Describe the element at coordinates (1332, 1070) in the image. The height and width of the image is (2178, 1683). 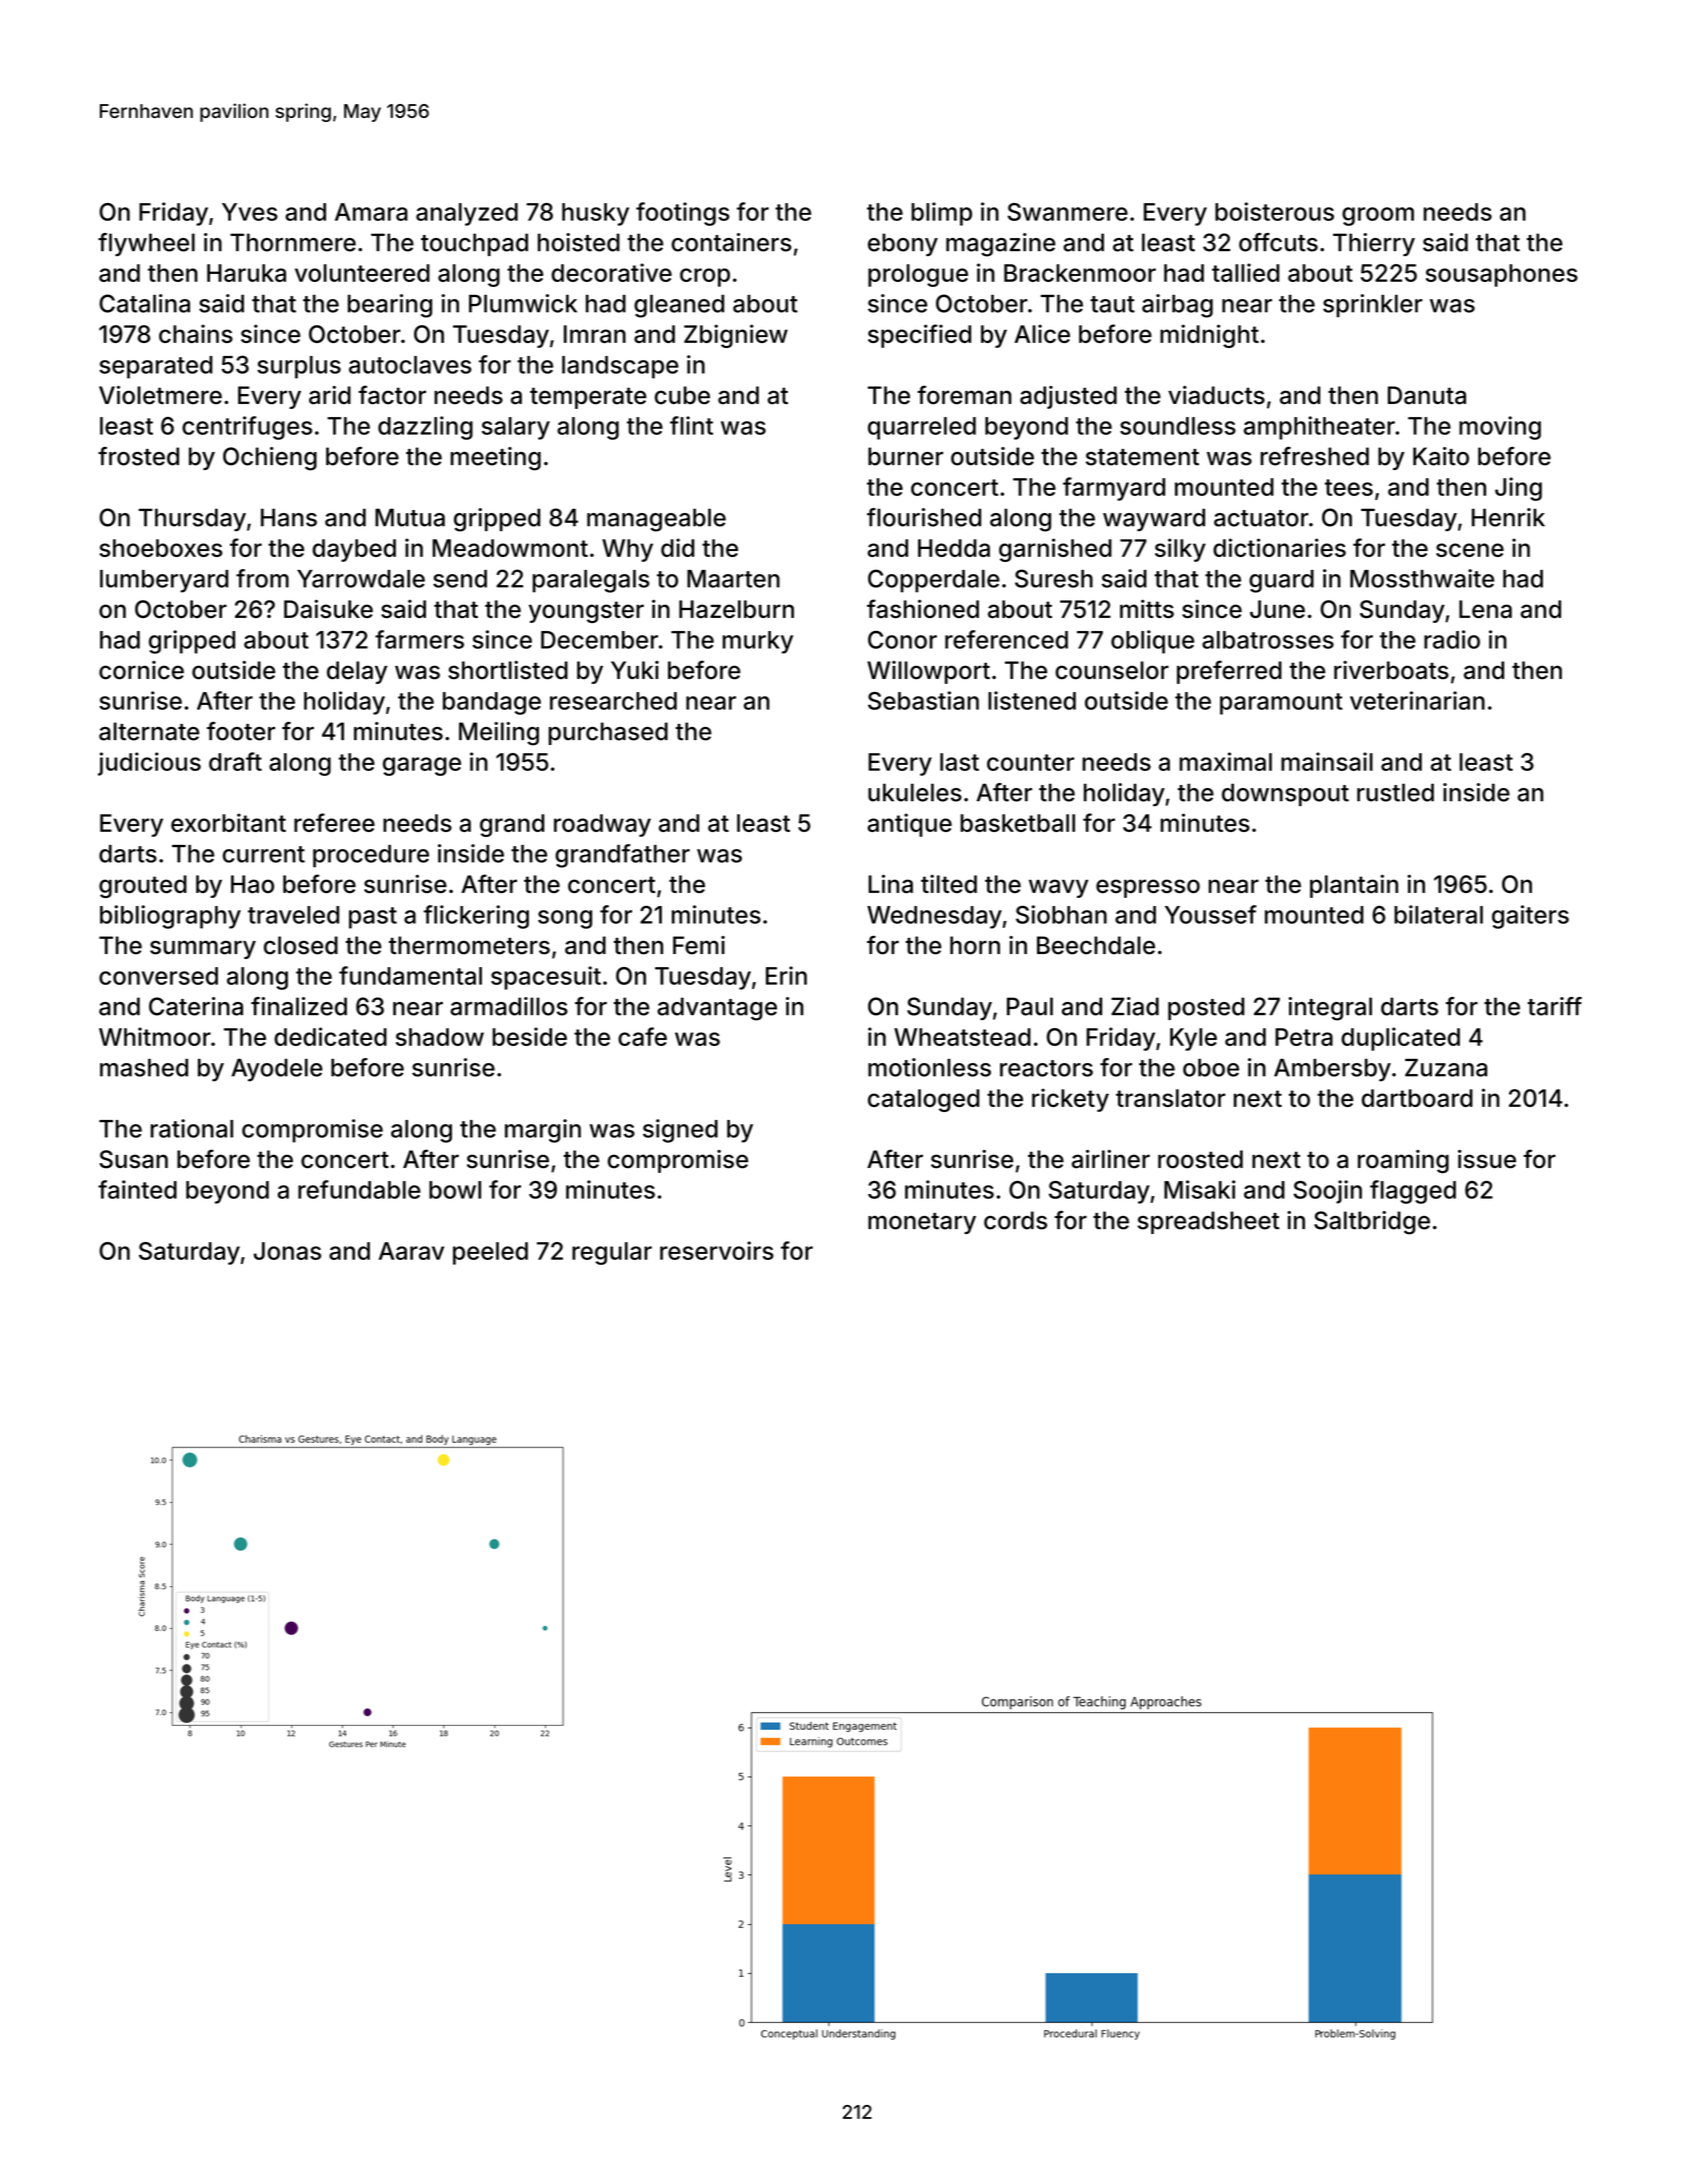
I see `Ambersby` at that location.
